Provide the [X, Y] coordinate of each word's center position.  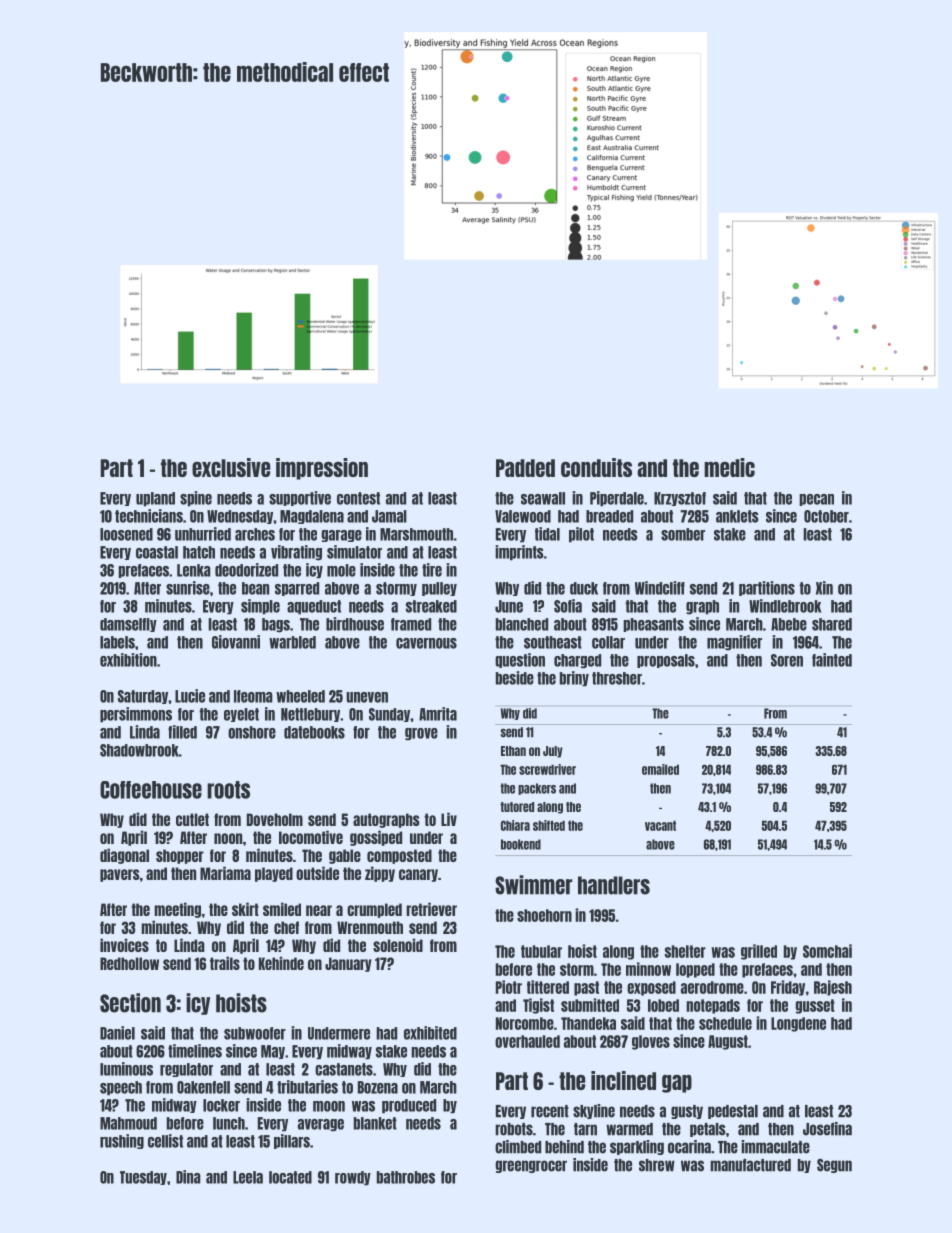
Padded [525, 468]
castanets [344, 1069]
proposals [666, 661]
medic [729, 467]
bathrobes [406, 1177]
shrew [657, 1165]
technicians [149, 516]
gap [677, 1084]
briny [574, 679]
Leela [248, 1177]
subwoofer [255, 1033]
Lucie [190, 696]
